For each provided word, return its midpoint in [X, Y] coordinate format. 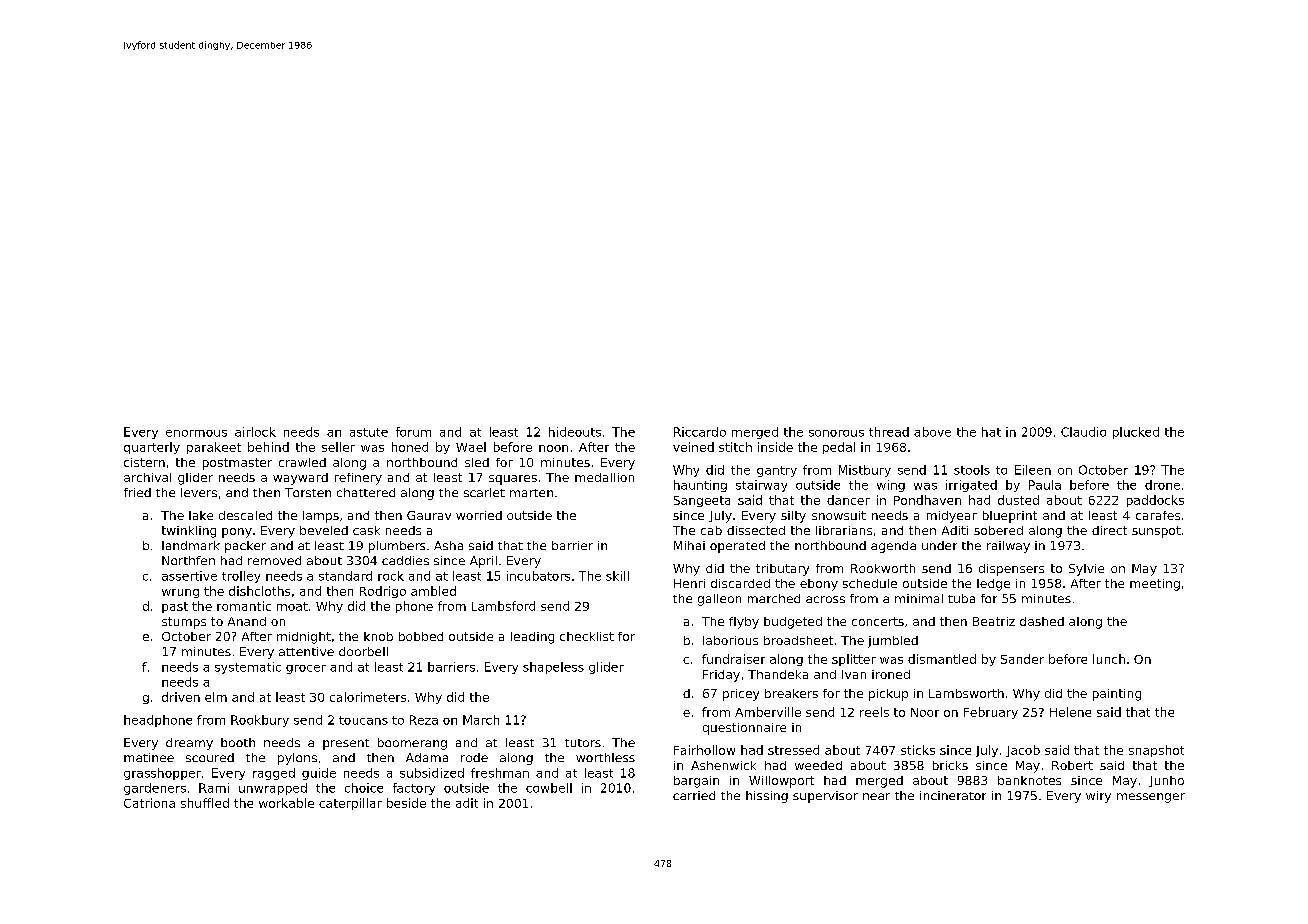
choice [364, 788]
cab [711, 530]
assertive [189, 576]
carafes [1158, 515]
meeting [1155, 585]
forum [413, 432]
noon [553, 448]
